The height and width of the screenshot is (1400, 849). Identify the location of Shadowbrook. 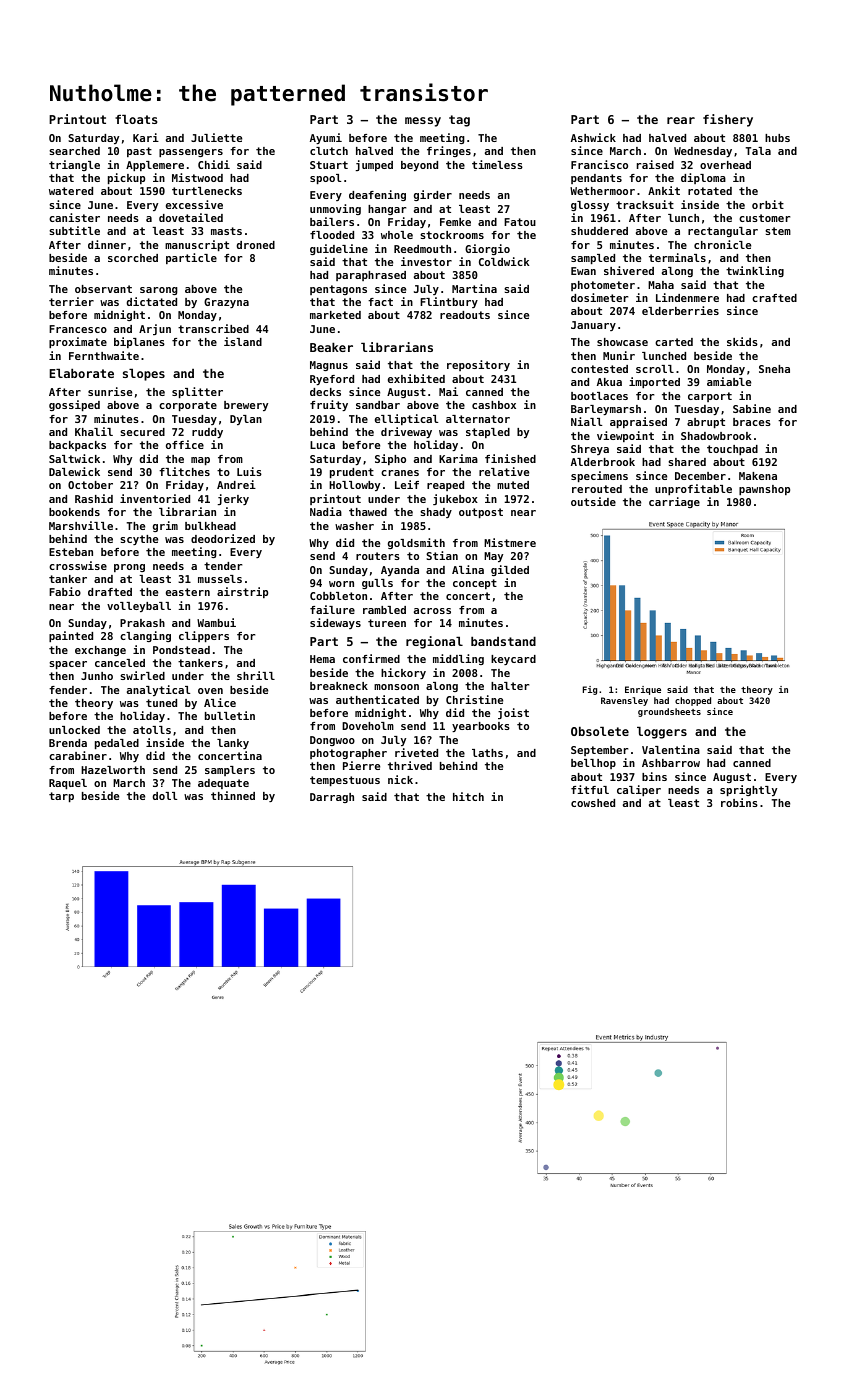
(716, 436).
